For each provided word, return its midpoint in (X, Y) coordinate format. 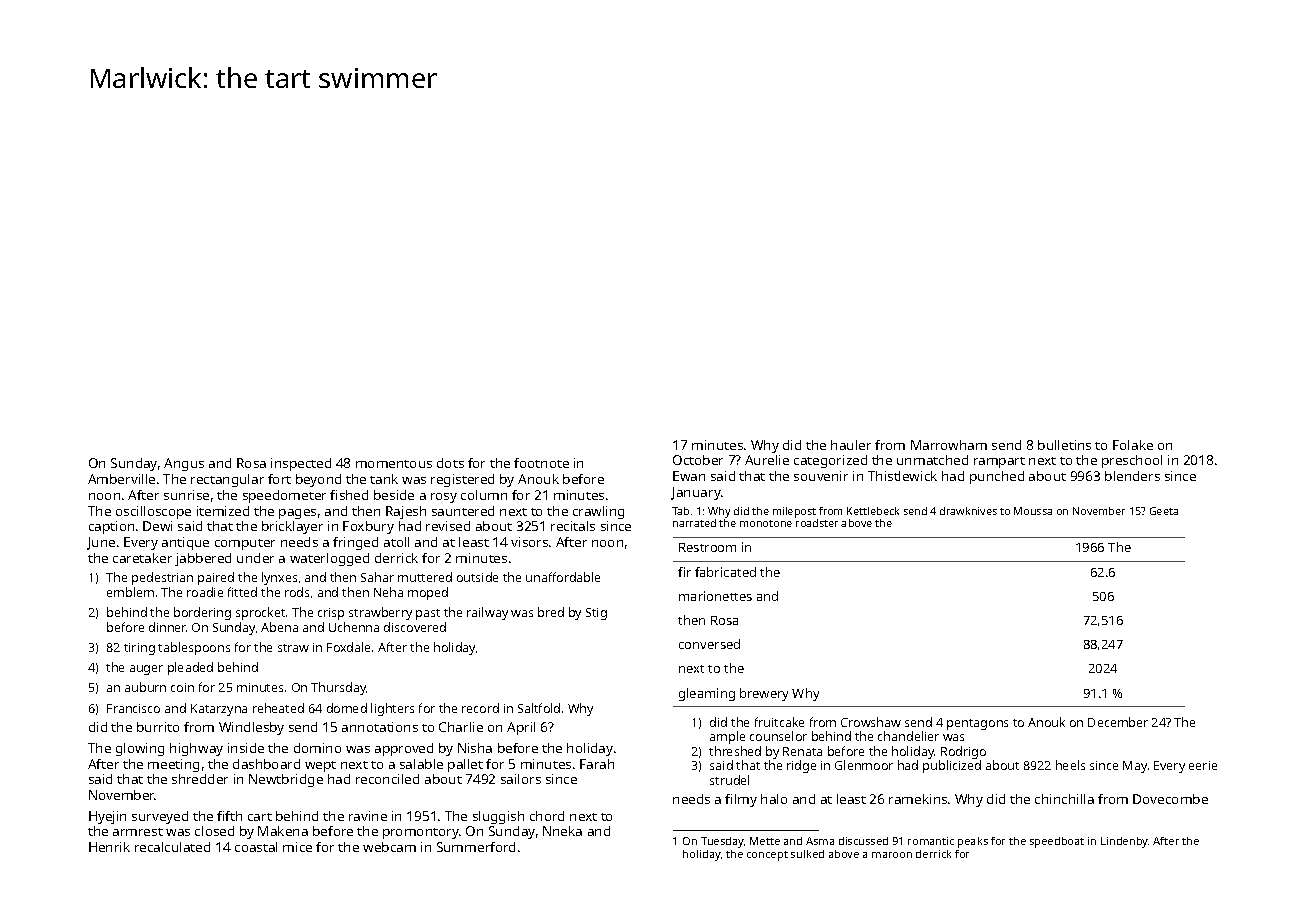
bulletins (1064, 445)
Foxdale (348, 647)
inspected (301, 464)
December (1118, 722)
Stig (596, 614)
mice (297, 847)
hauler (851, 445)
